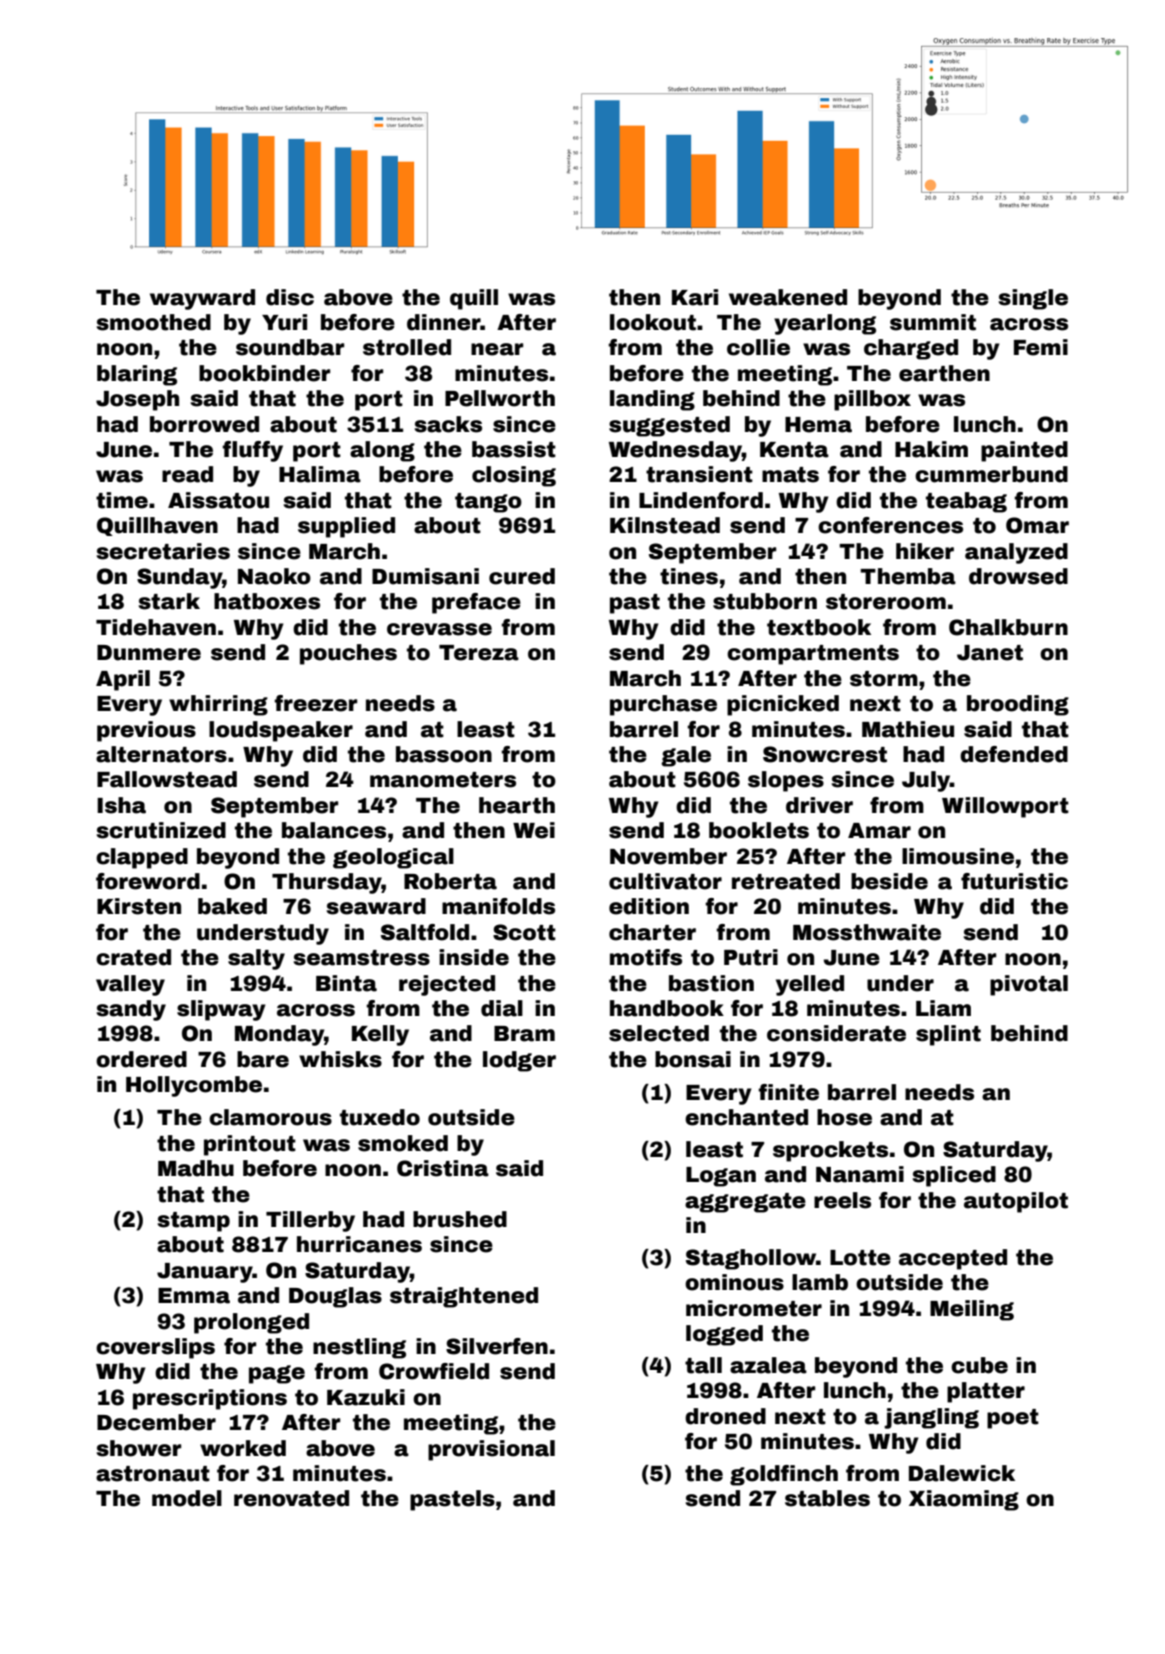 This screenshot has width=1165, height=1654. What do you see at coordinates (277, 1374) in the screenshot?
I see `page` at bounding box center [277, 1374].
